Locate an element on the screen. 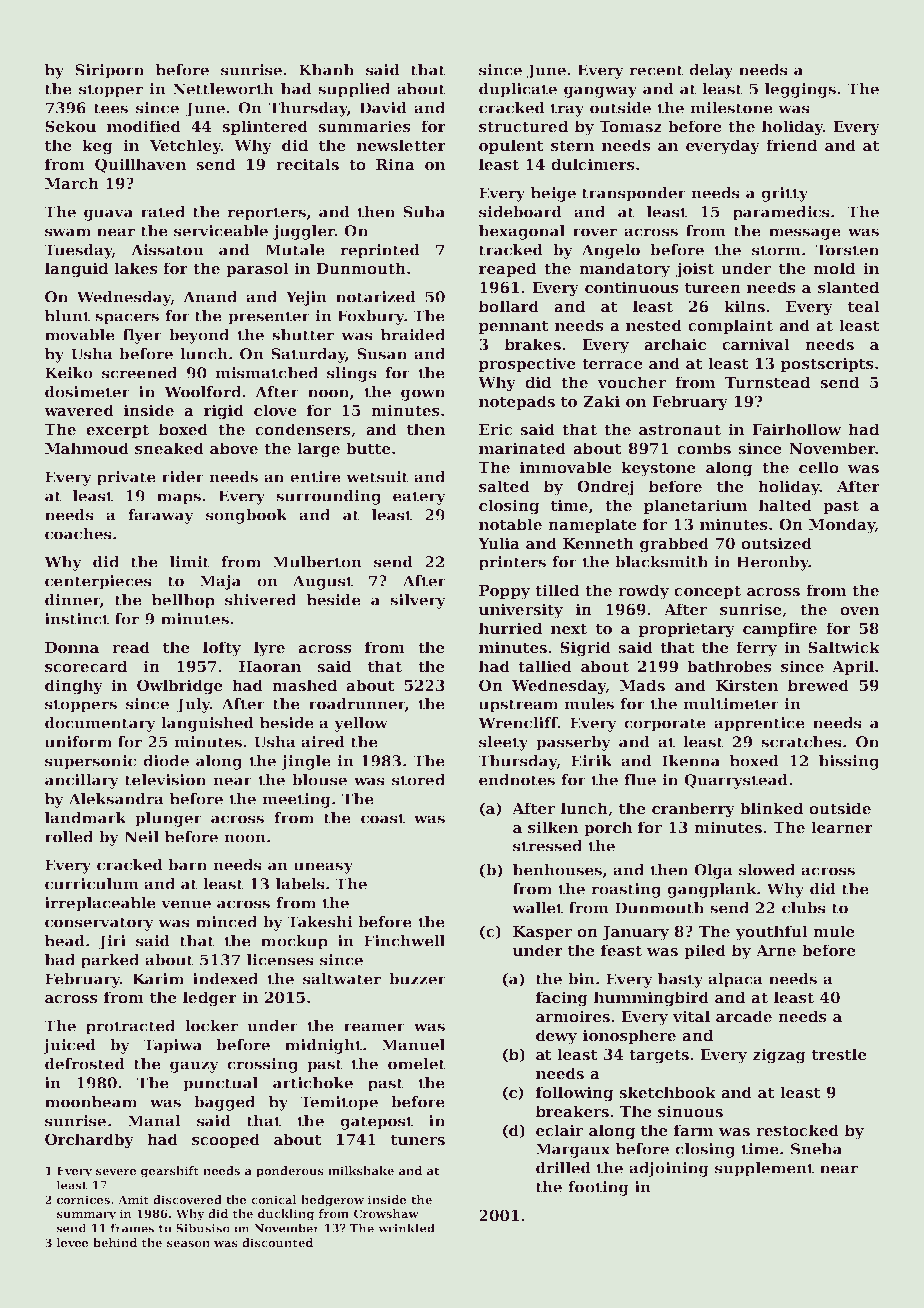  supplement is located at coordinates (764, 1169).
